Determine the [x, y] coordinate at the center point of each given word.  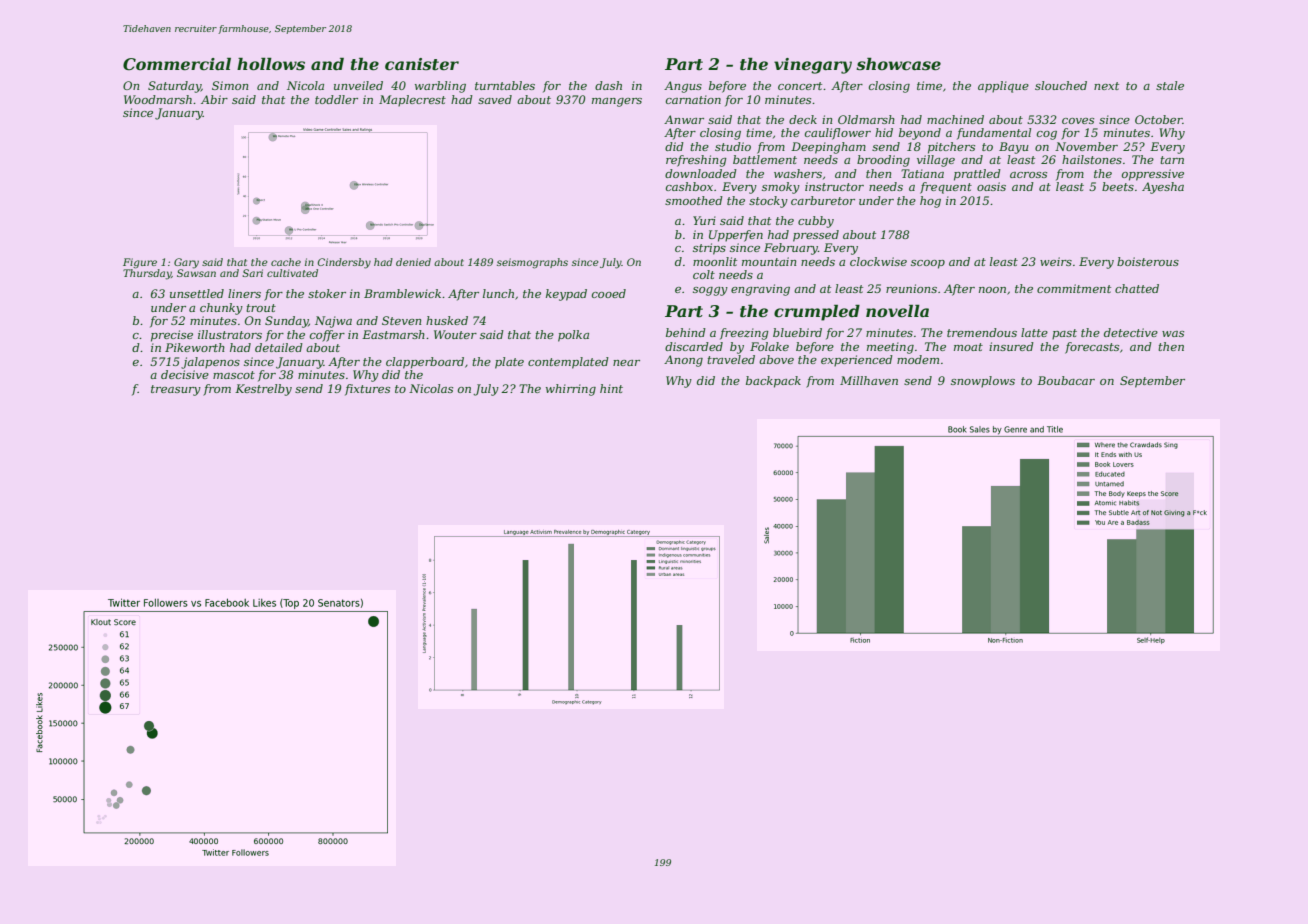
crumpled [817, 313]
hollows [271, 64]
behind [686, 332]
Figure [140, 263]
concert [800, 86]
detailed [279, 347]
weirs [1056, 261]
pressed [816, 236]
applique [1003, 87]
